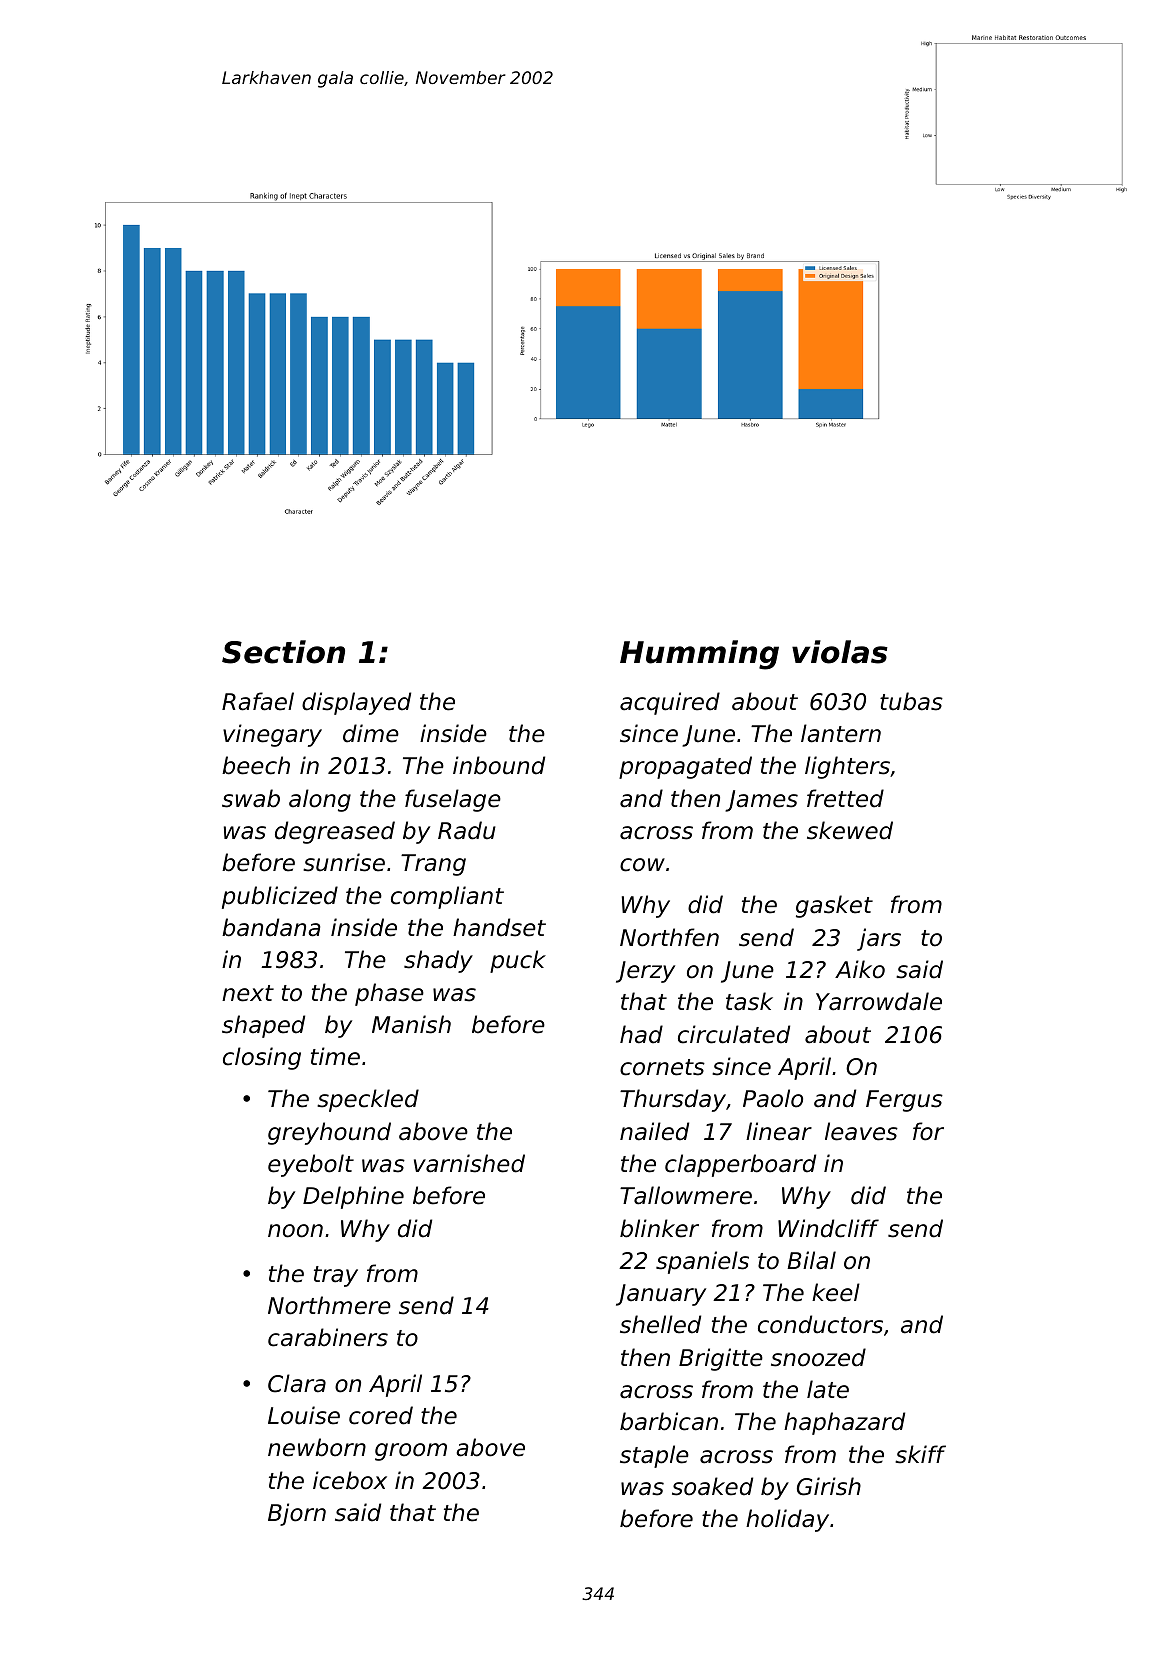  I want to click on violas, so click(840, 652).
